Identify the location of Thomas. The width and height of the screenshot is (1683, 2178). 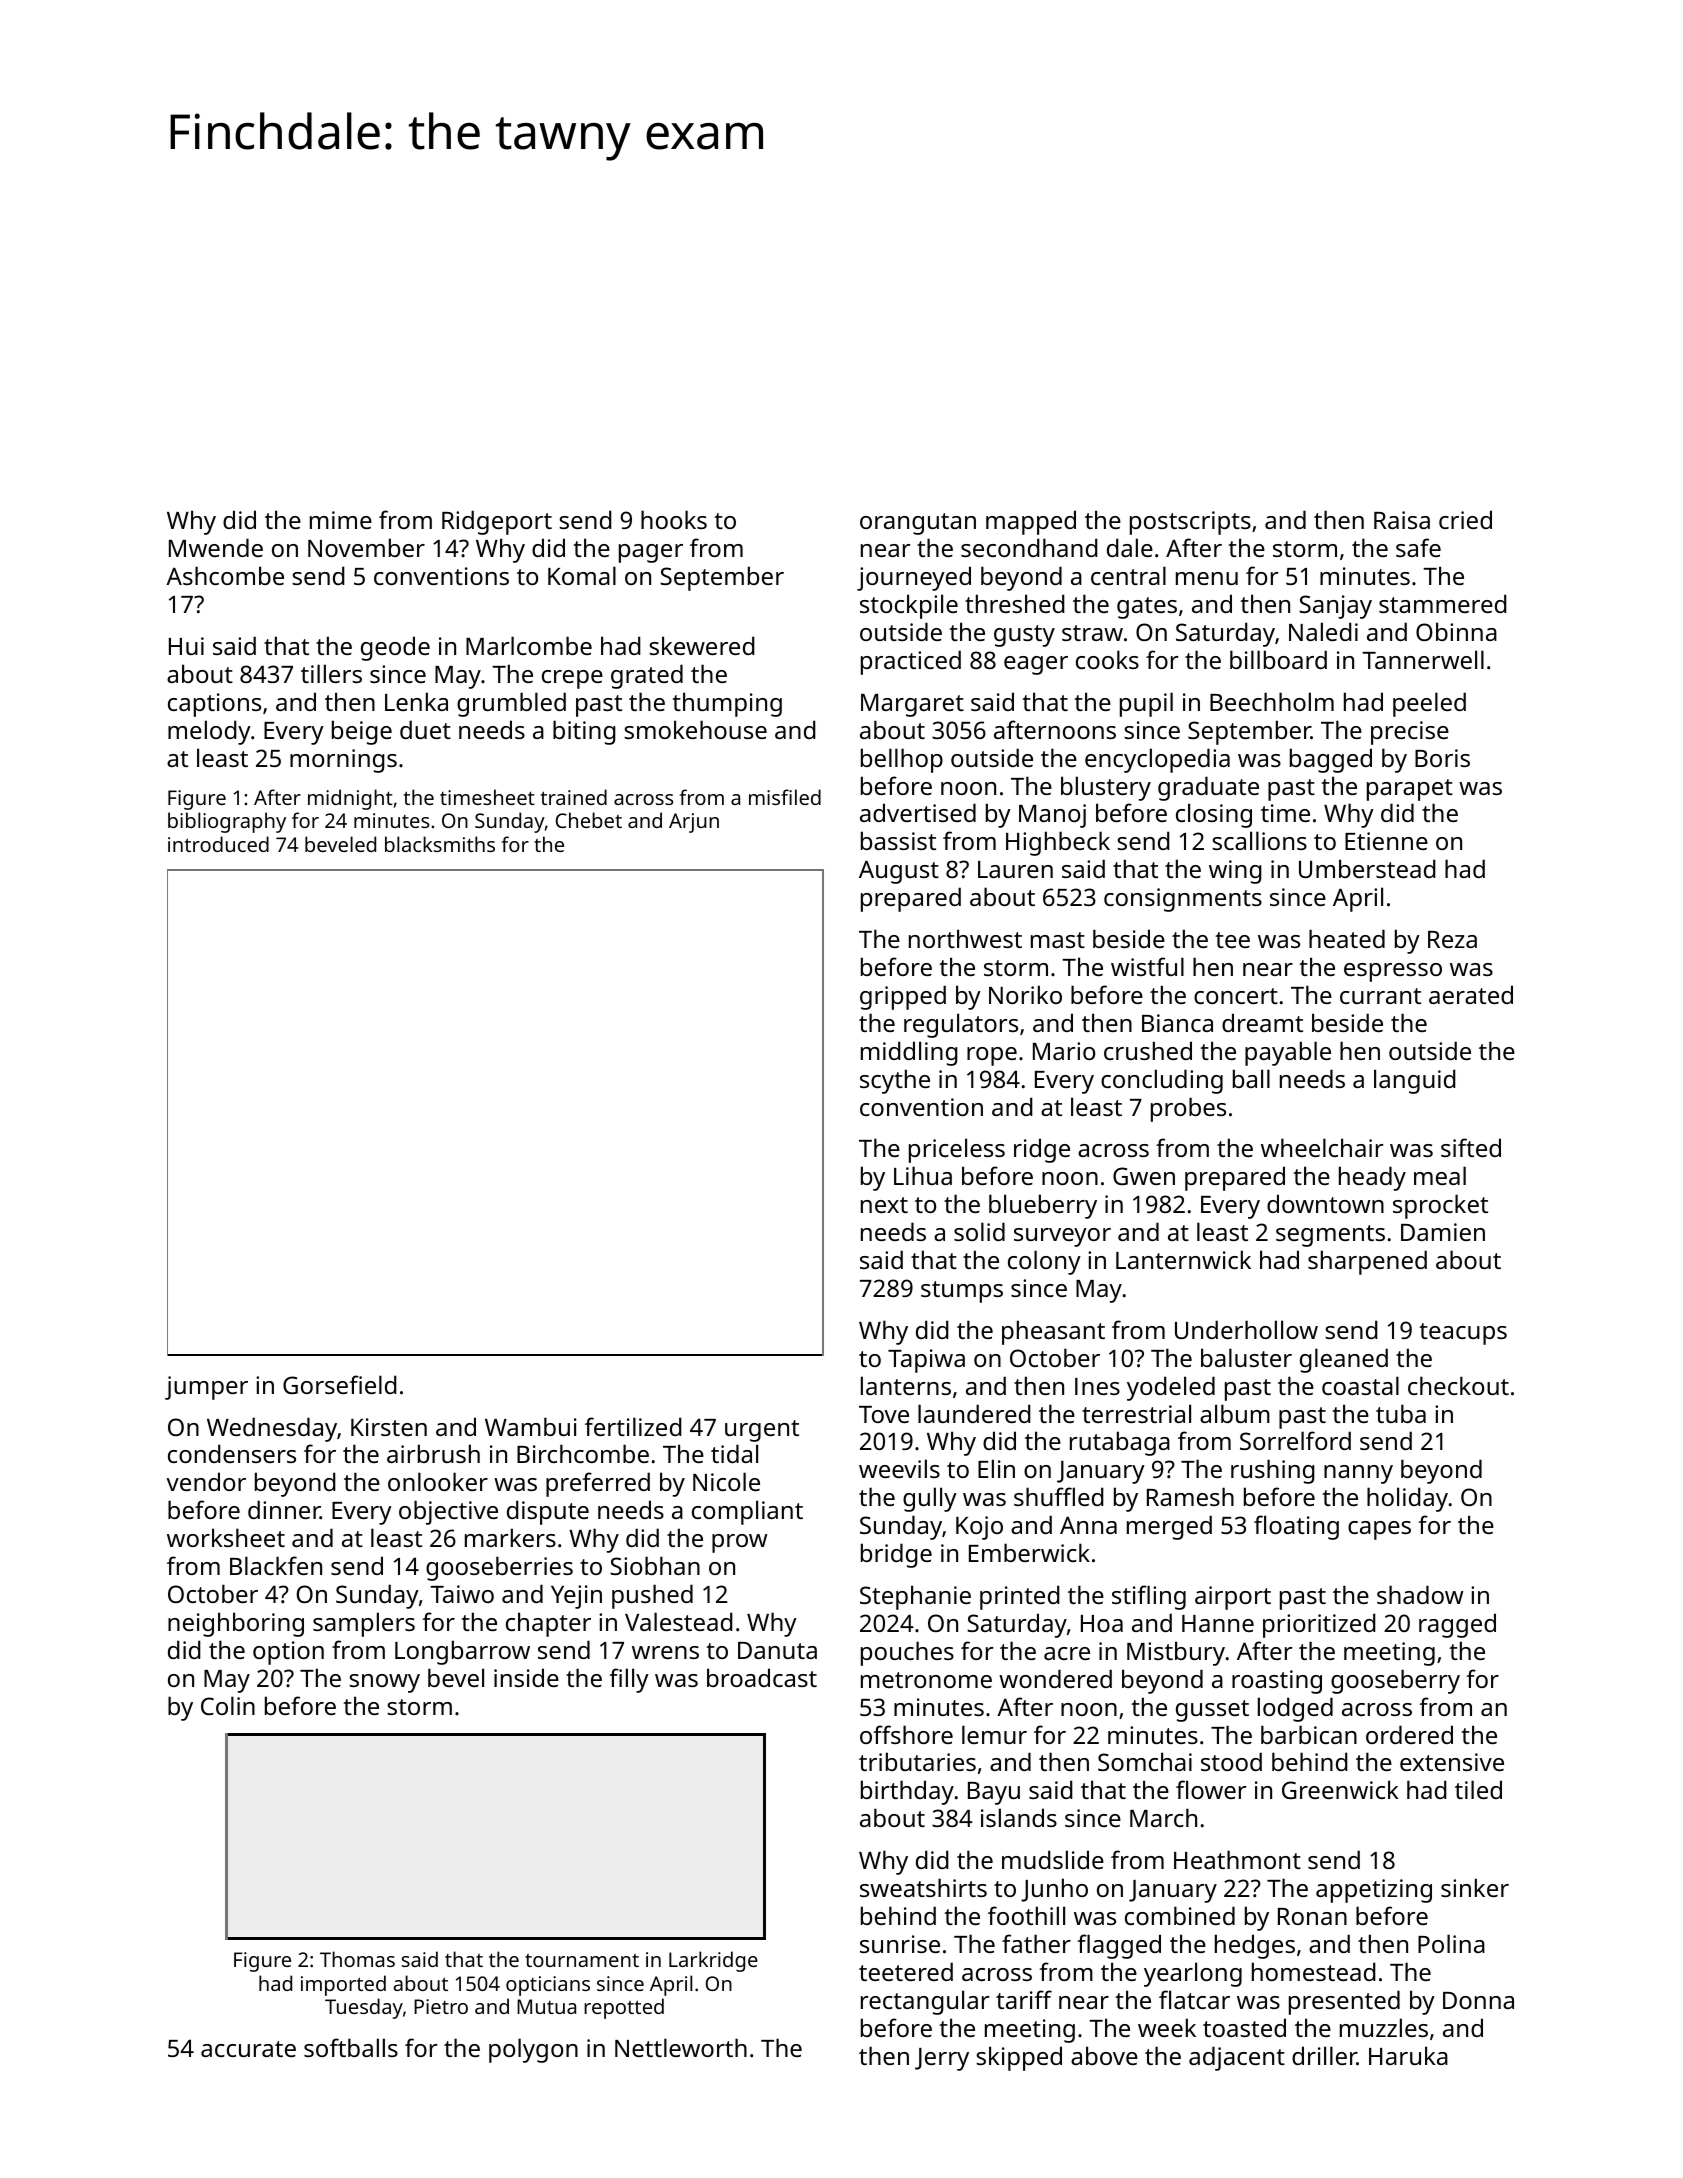
(357, 1959).
